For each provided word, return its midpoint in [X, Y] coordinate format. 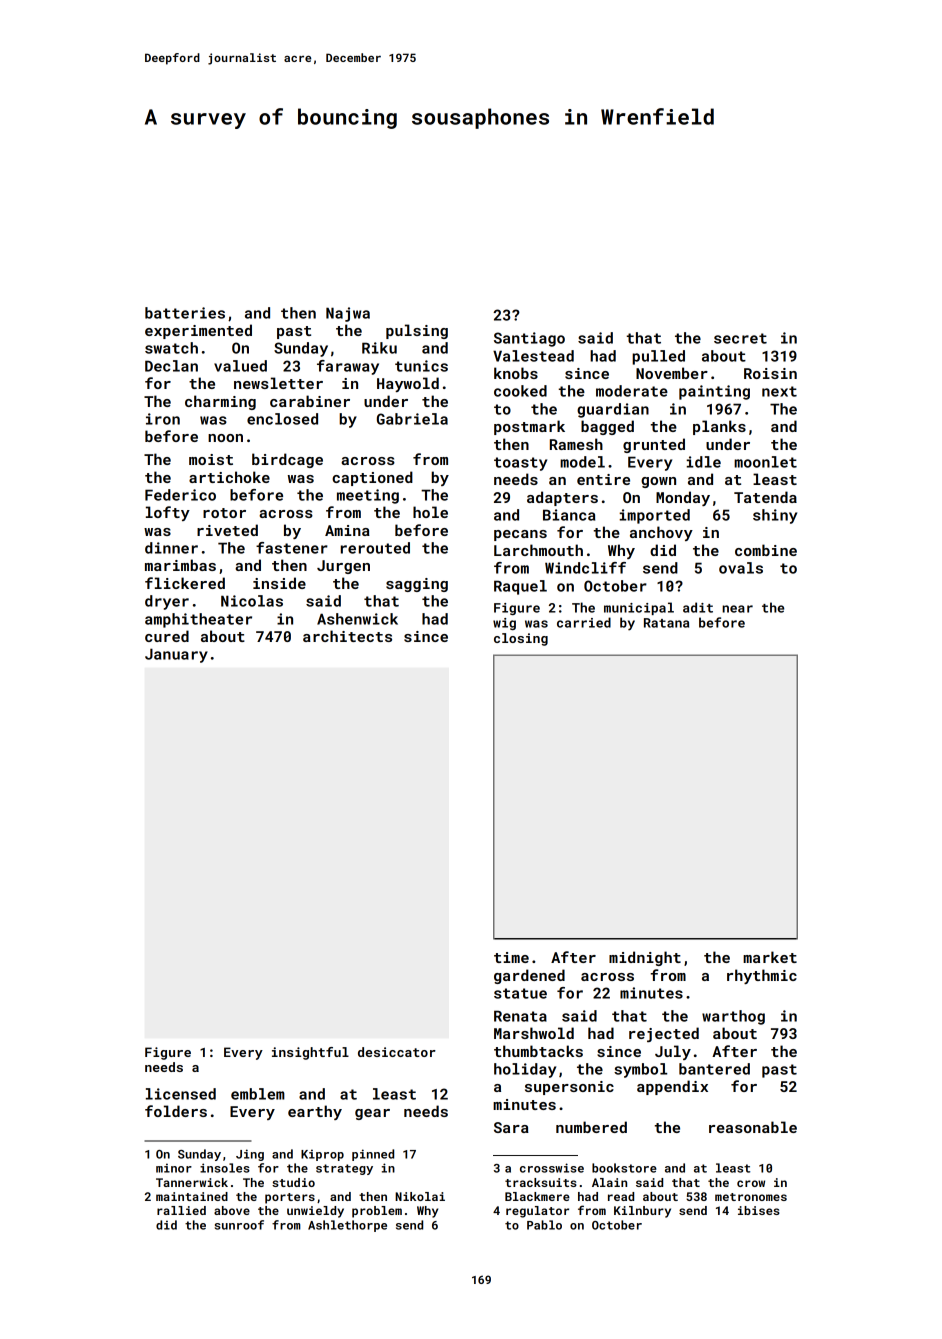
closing [521, 639]
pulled [658, 357]
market [770, 957]
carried [584, 622]
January [176, 655]
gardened [529, 976]
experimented [198, 331]
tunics [421, 366]
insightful [310, 1053]
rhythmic [762, 976]
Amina [347, 530]
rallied [181, 1210]
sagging [417, 585]
